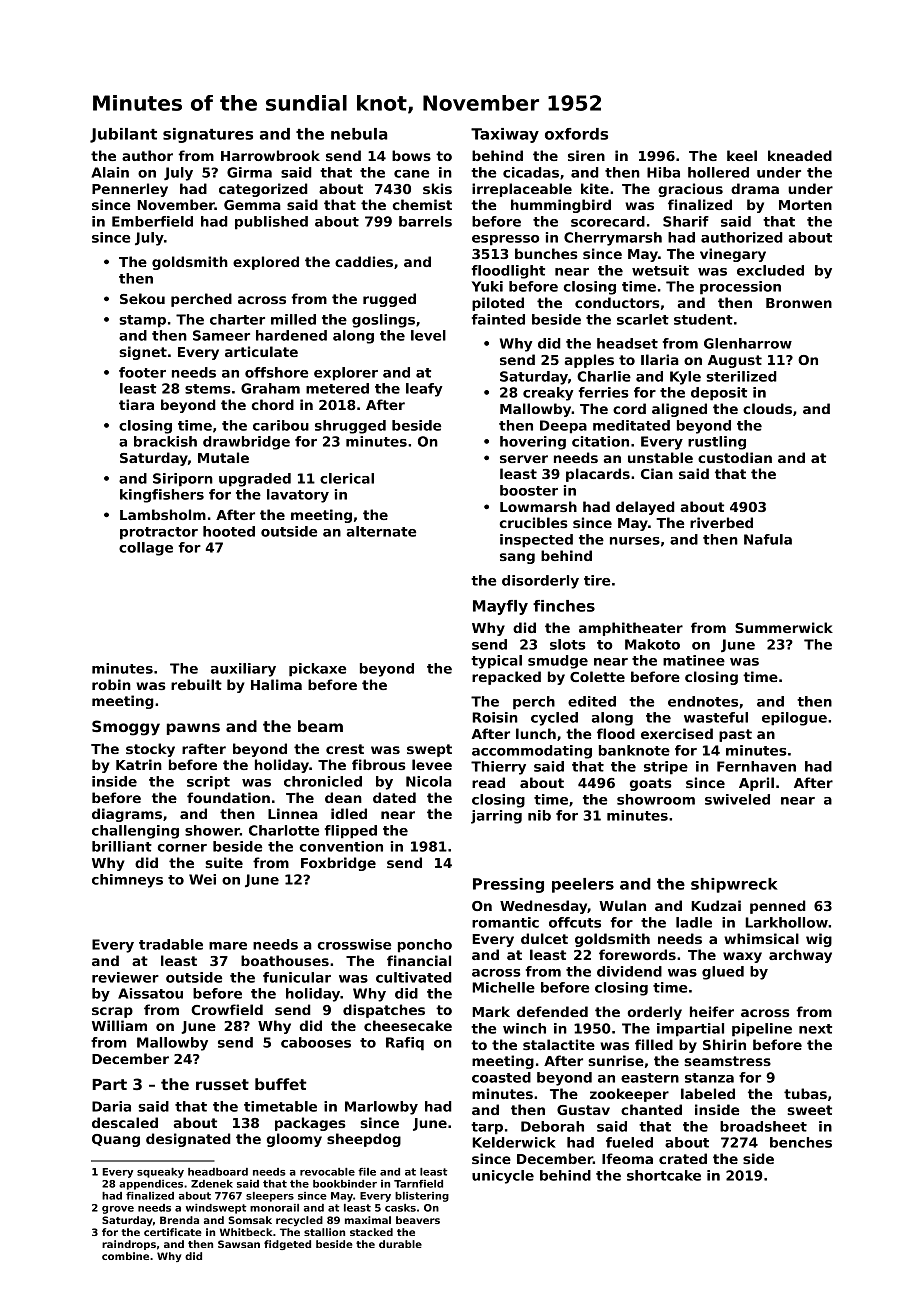 The width and height of the image is (924, 1308). I want to click on matinee, so click(694, 660).
